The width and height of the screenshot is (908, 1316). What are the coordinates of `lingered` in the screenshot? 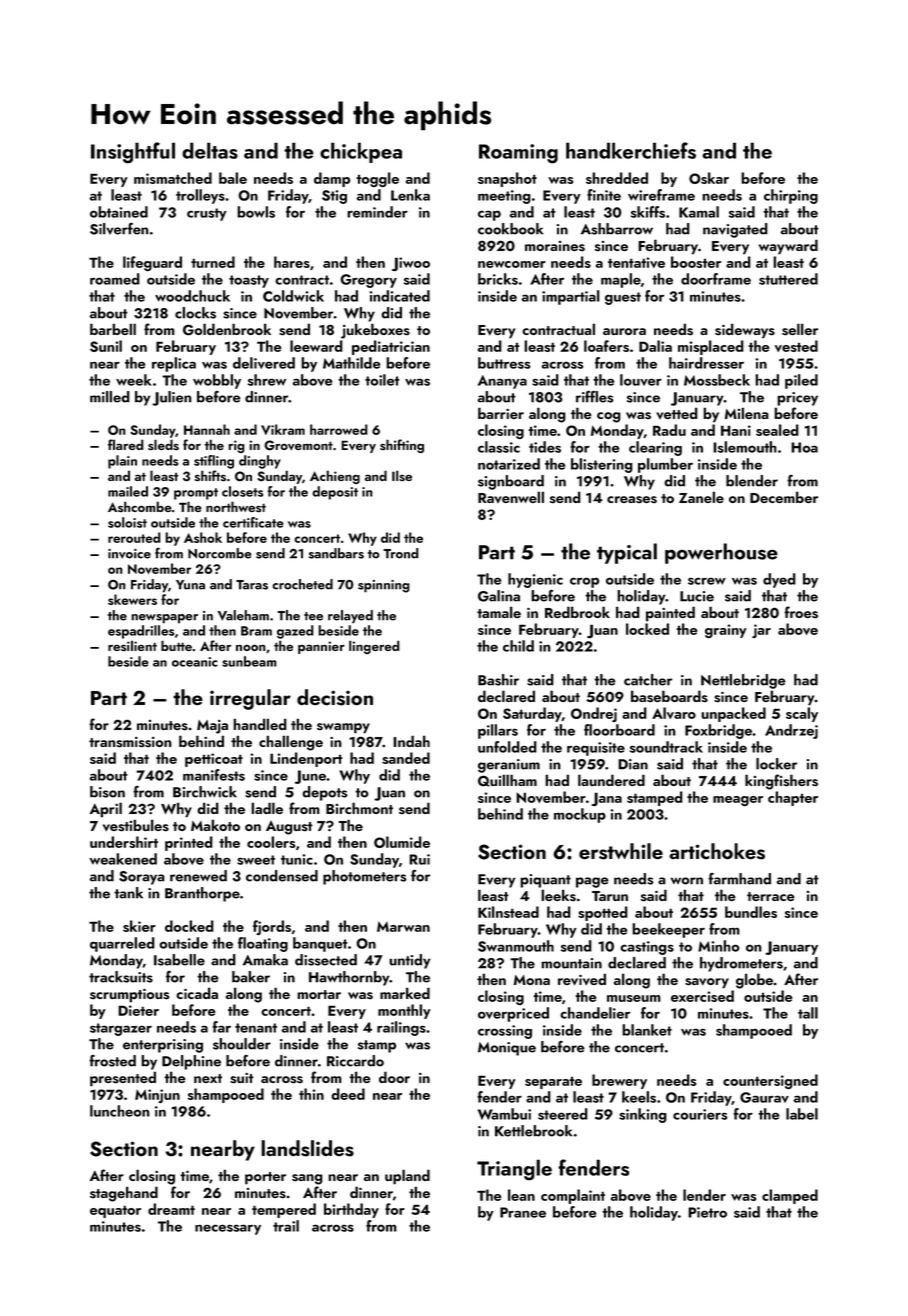 It's located at (374, 647).
